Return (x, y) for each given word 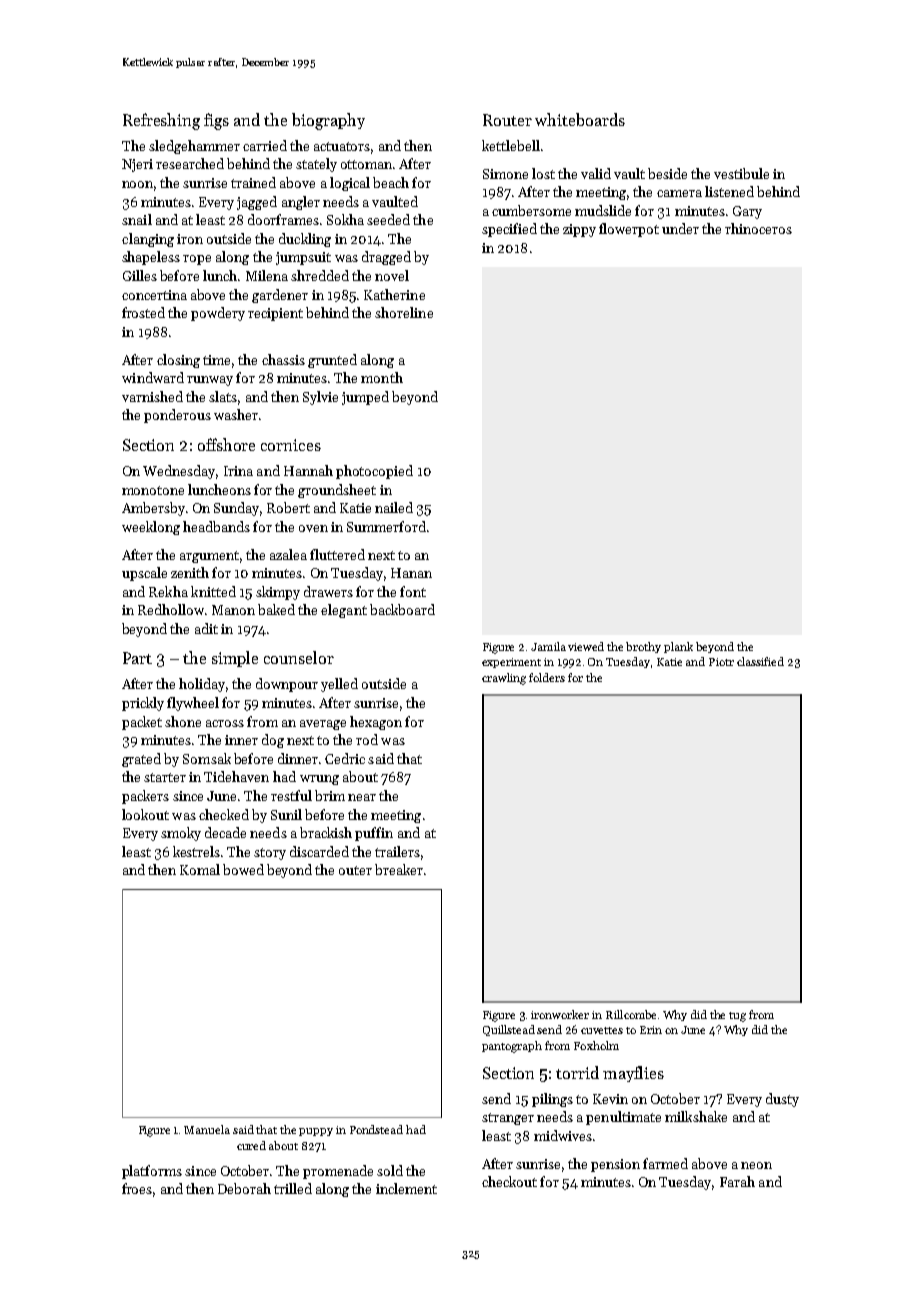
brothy (643, 647)
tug (737, 1017)
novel (392, 275)
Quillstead (509, 1030)
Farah (737, 1181)
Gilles (140, 275)
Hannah (308, 470)
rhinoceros (758, 228)
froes (137, 1188)
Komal (200, 869)
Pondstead (376, 1129)
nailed (394, 507)
